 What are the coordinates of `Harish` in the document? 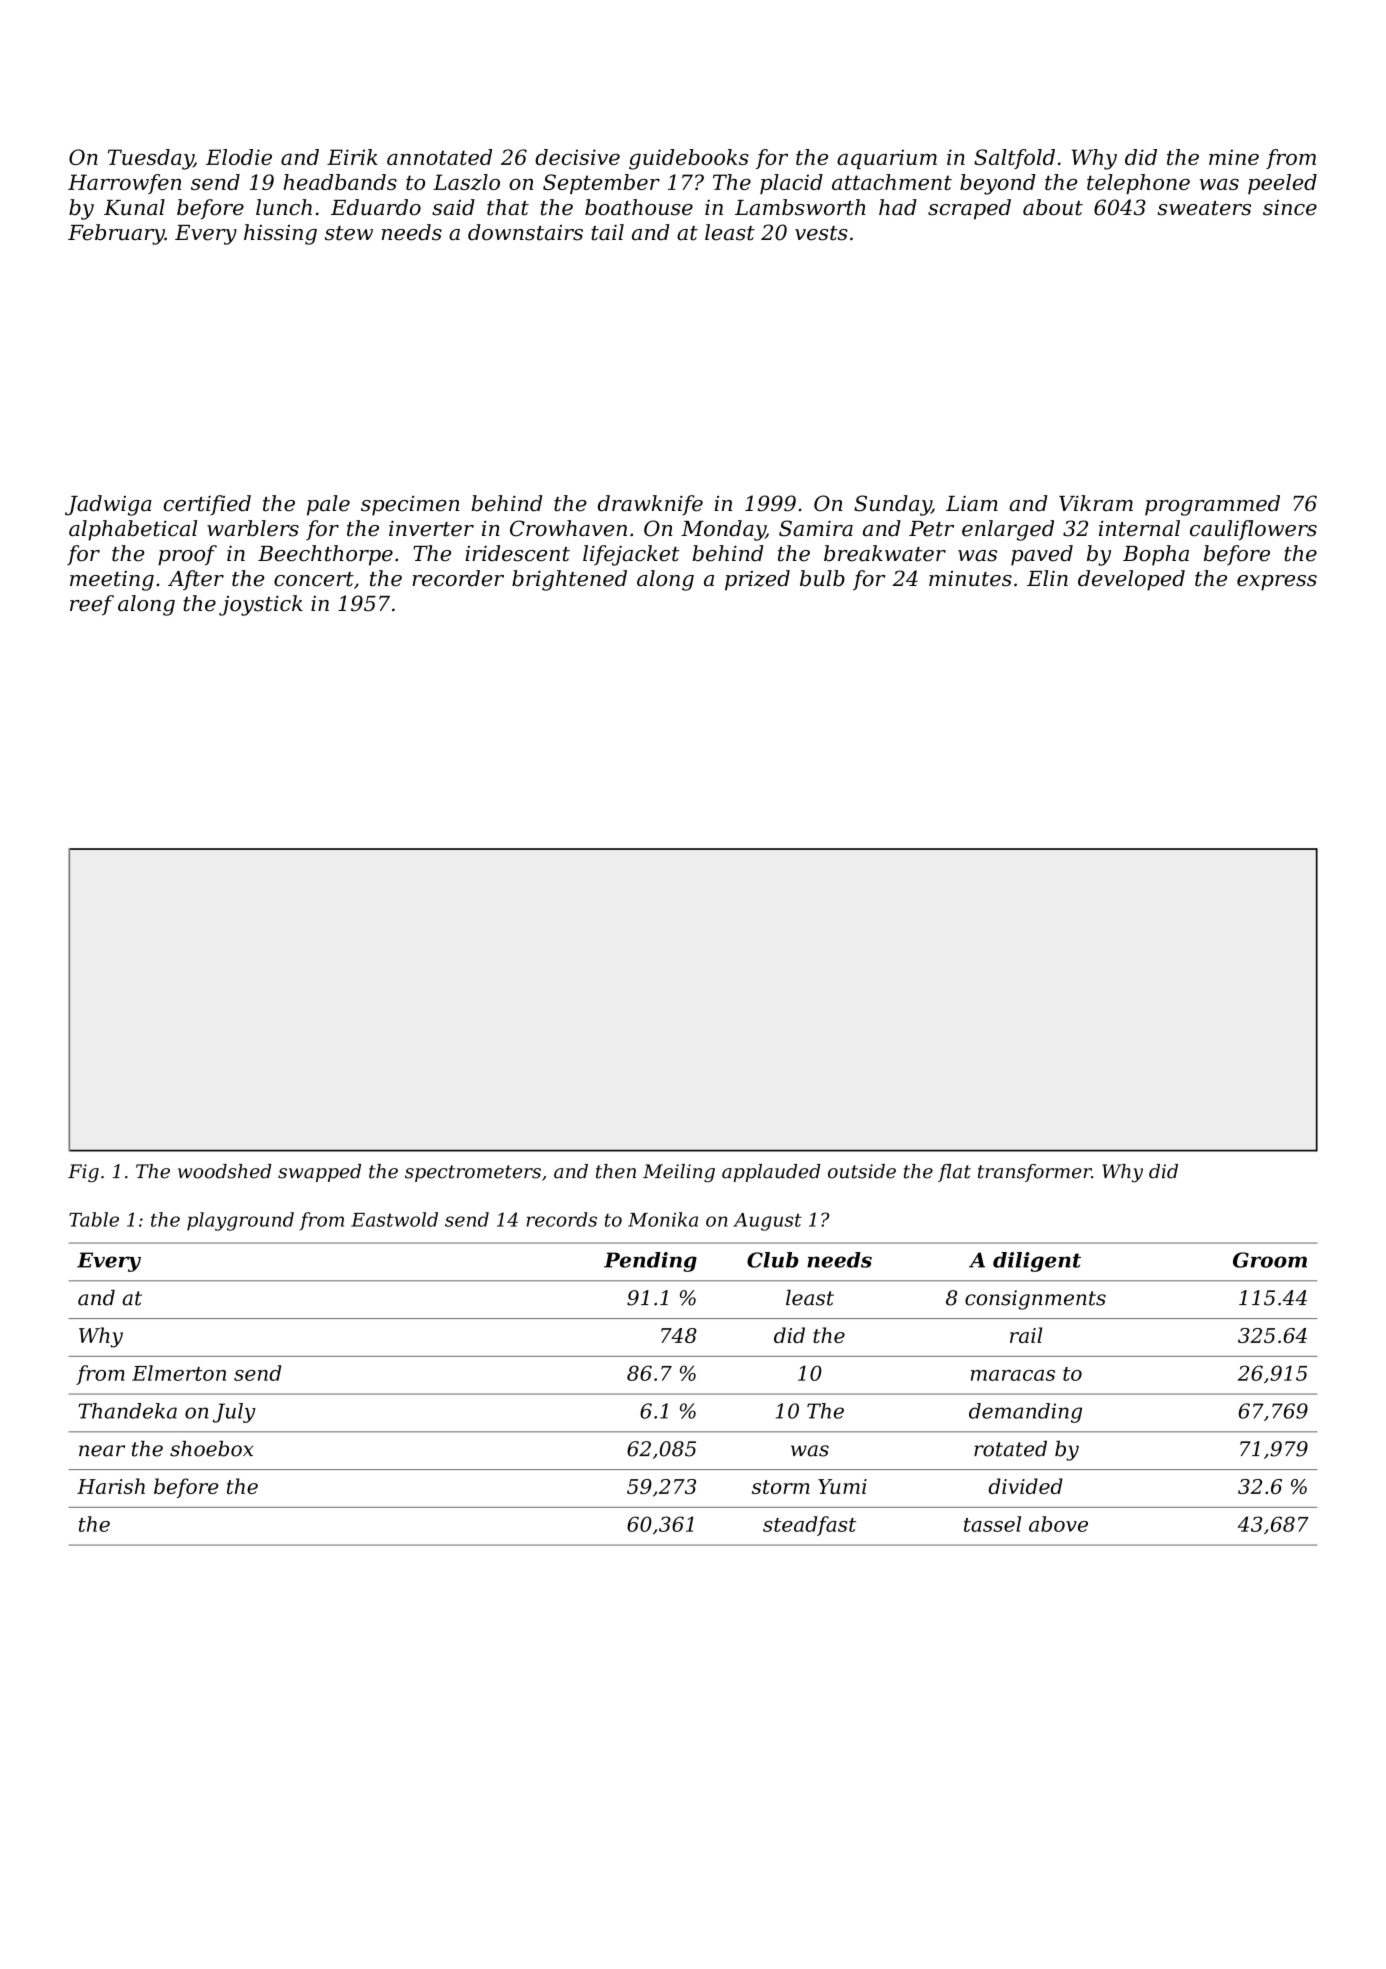 It's located at (111, 1486).
